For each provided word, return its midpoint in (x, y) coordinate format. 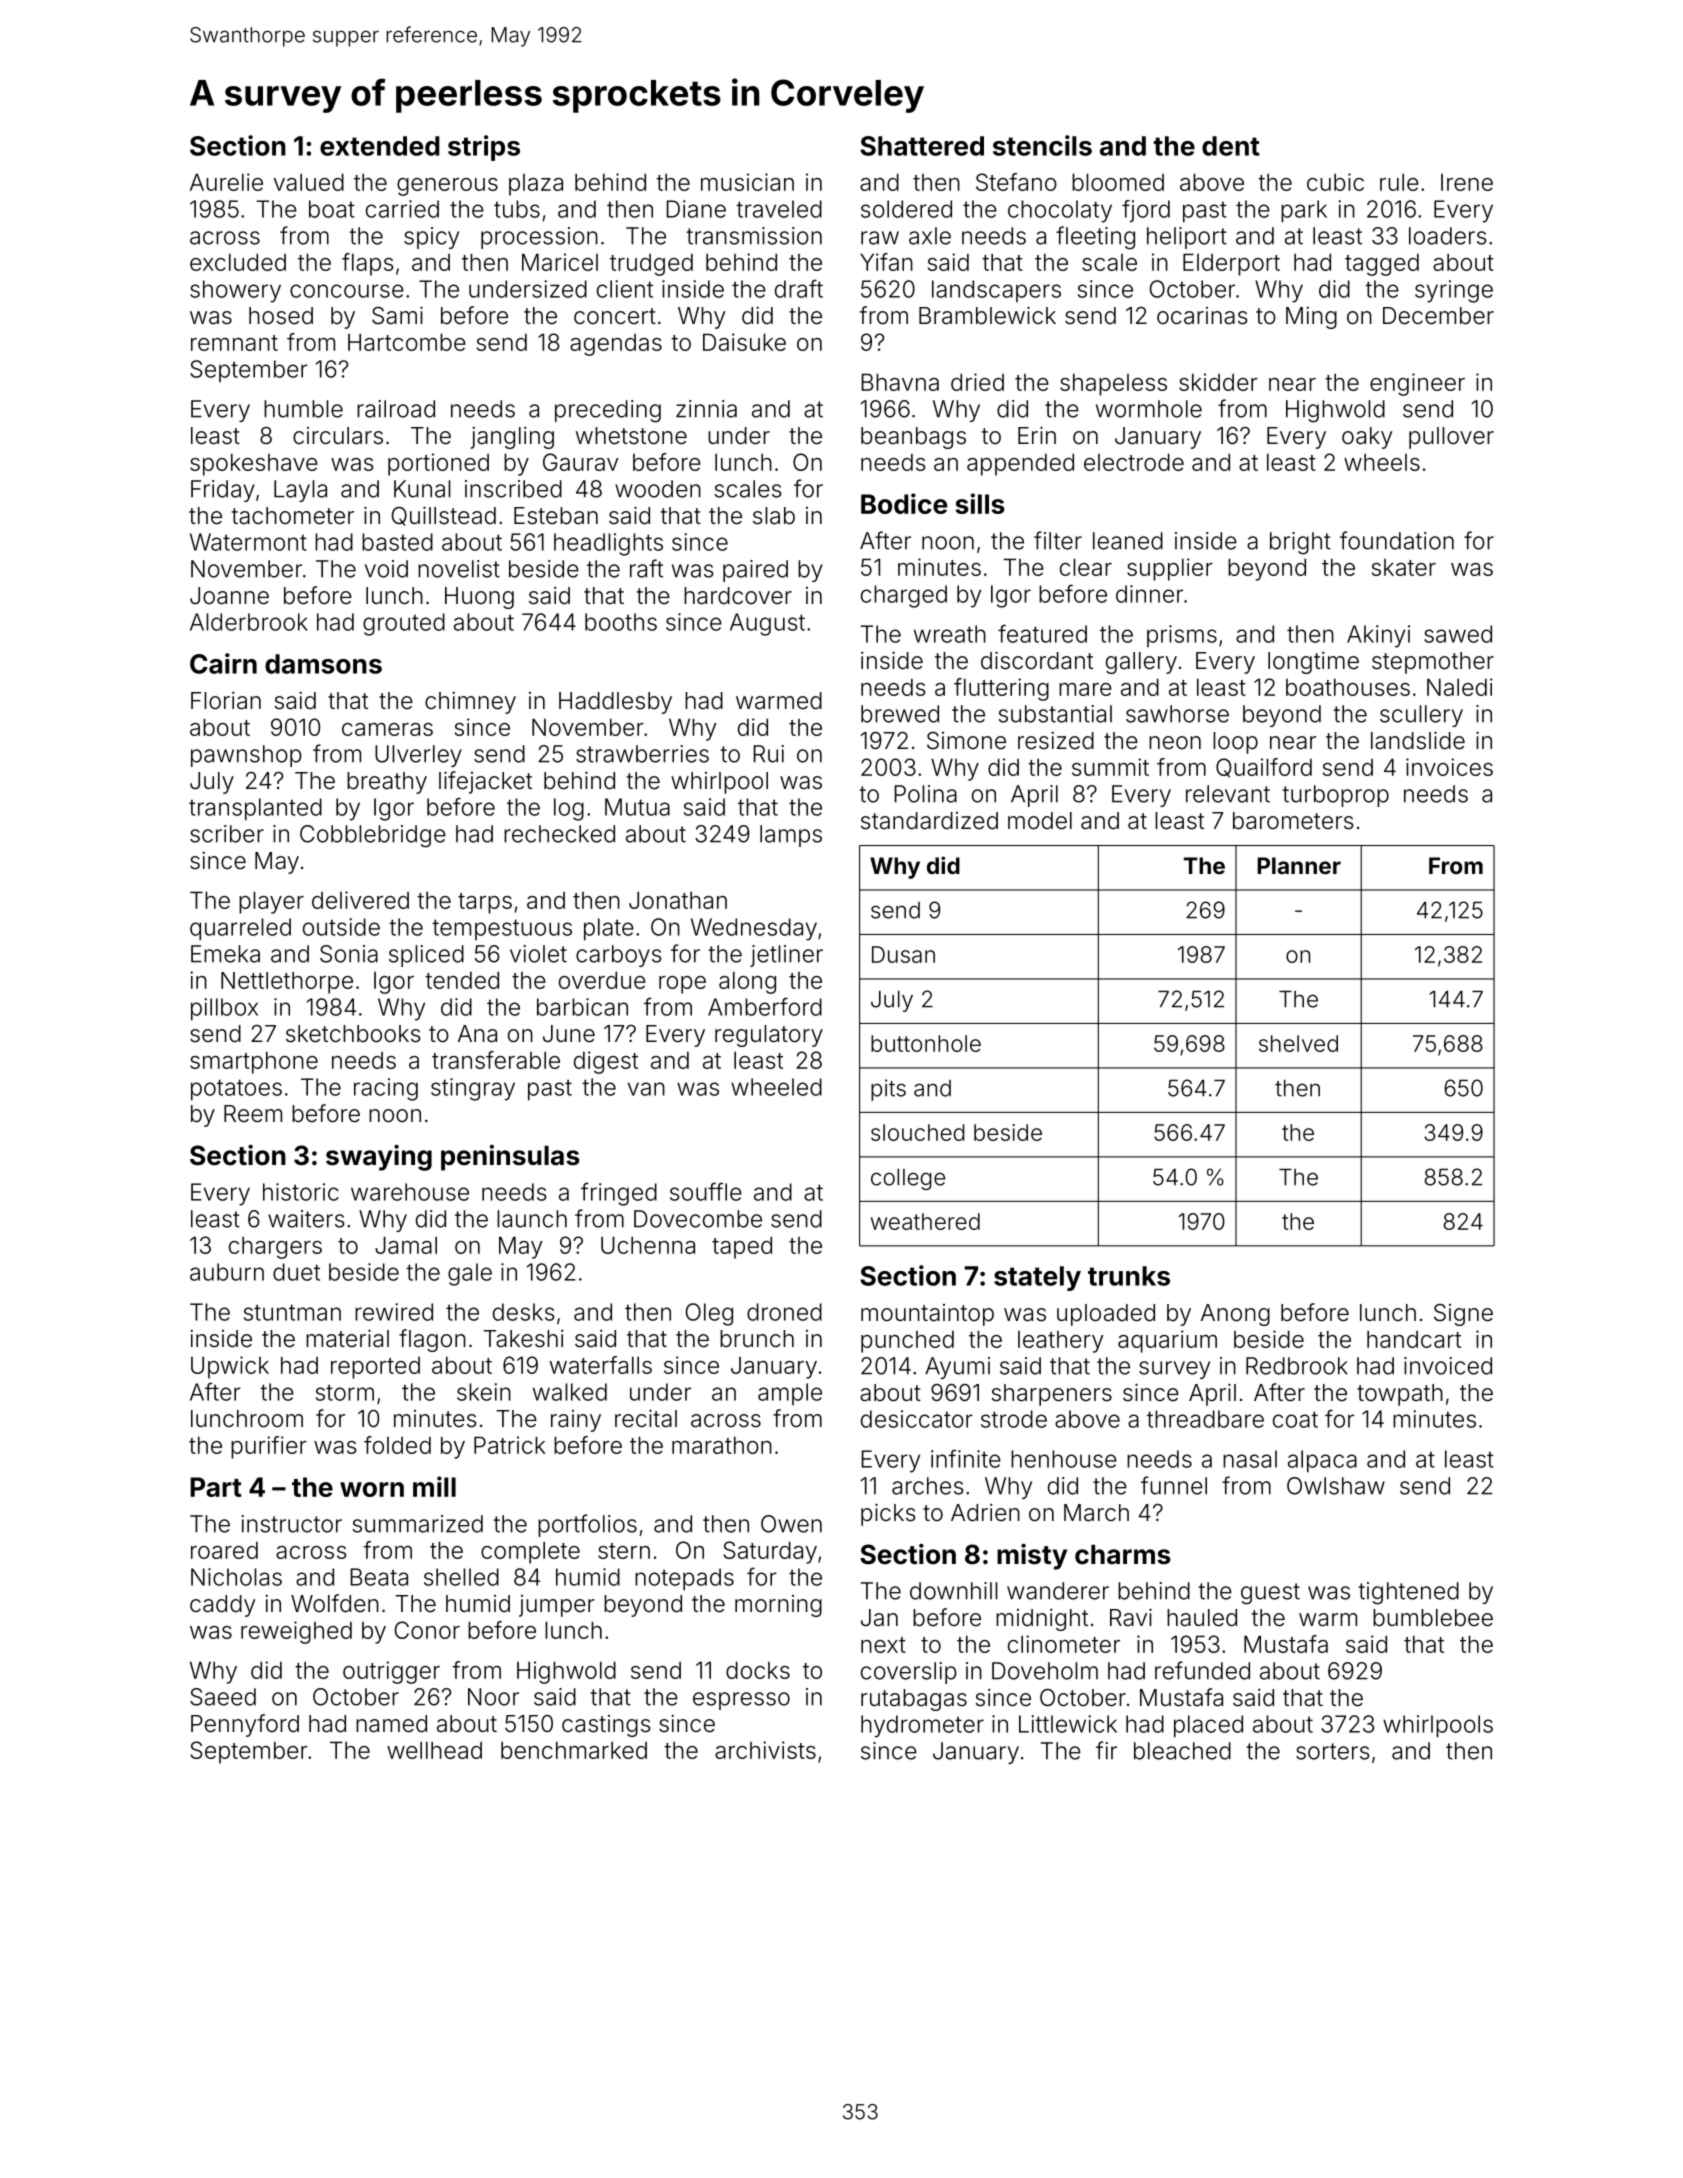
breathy (387, 783)
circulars (338, 436)
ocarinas (1202, 316)
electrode (1134, 462)
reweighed (296, 1632)
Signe (1463, 1315)
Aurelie (226, 182)
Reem (253, 1114)
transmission (754, 236)
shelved (1298, 1043)
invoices (1449, 767)
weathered (925, 1221)
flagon (432, 1340)
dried (977, 382)
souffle (706, 1191)
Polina (925, 794)
